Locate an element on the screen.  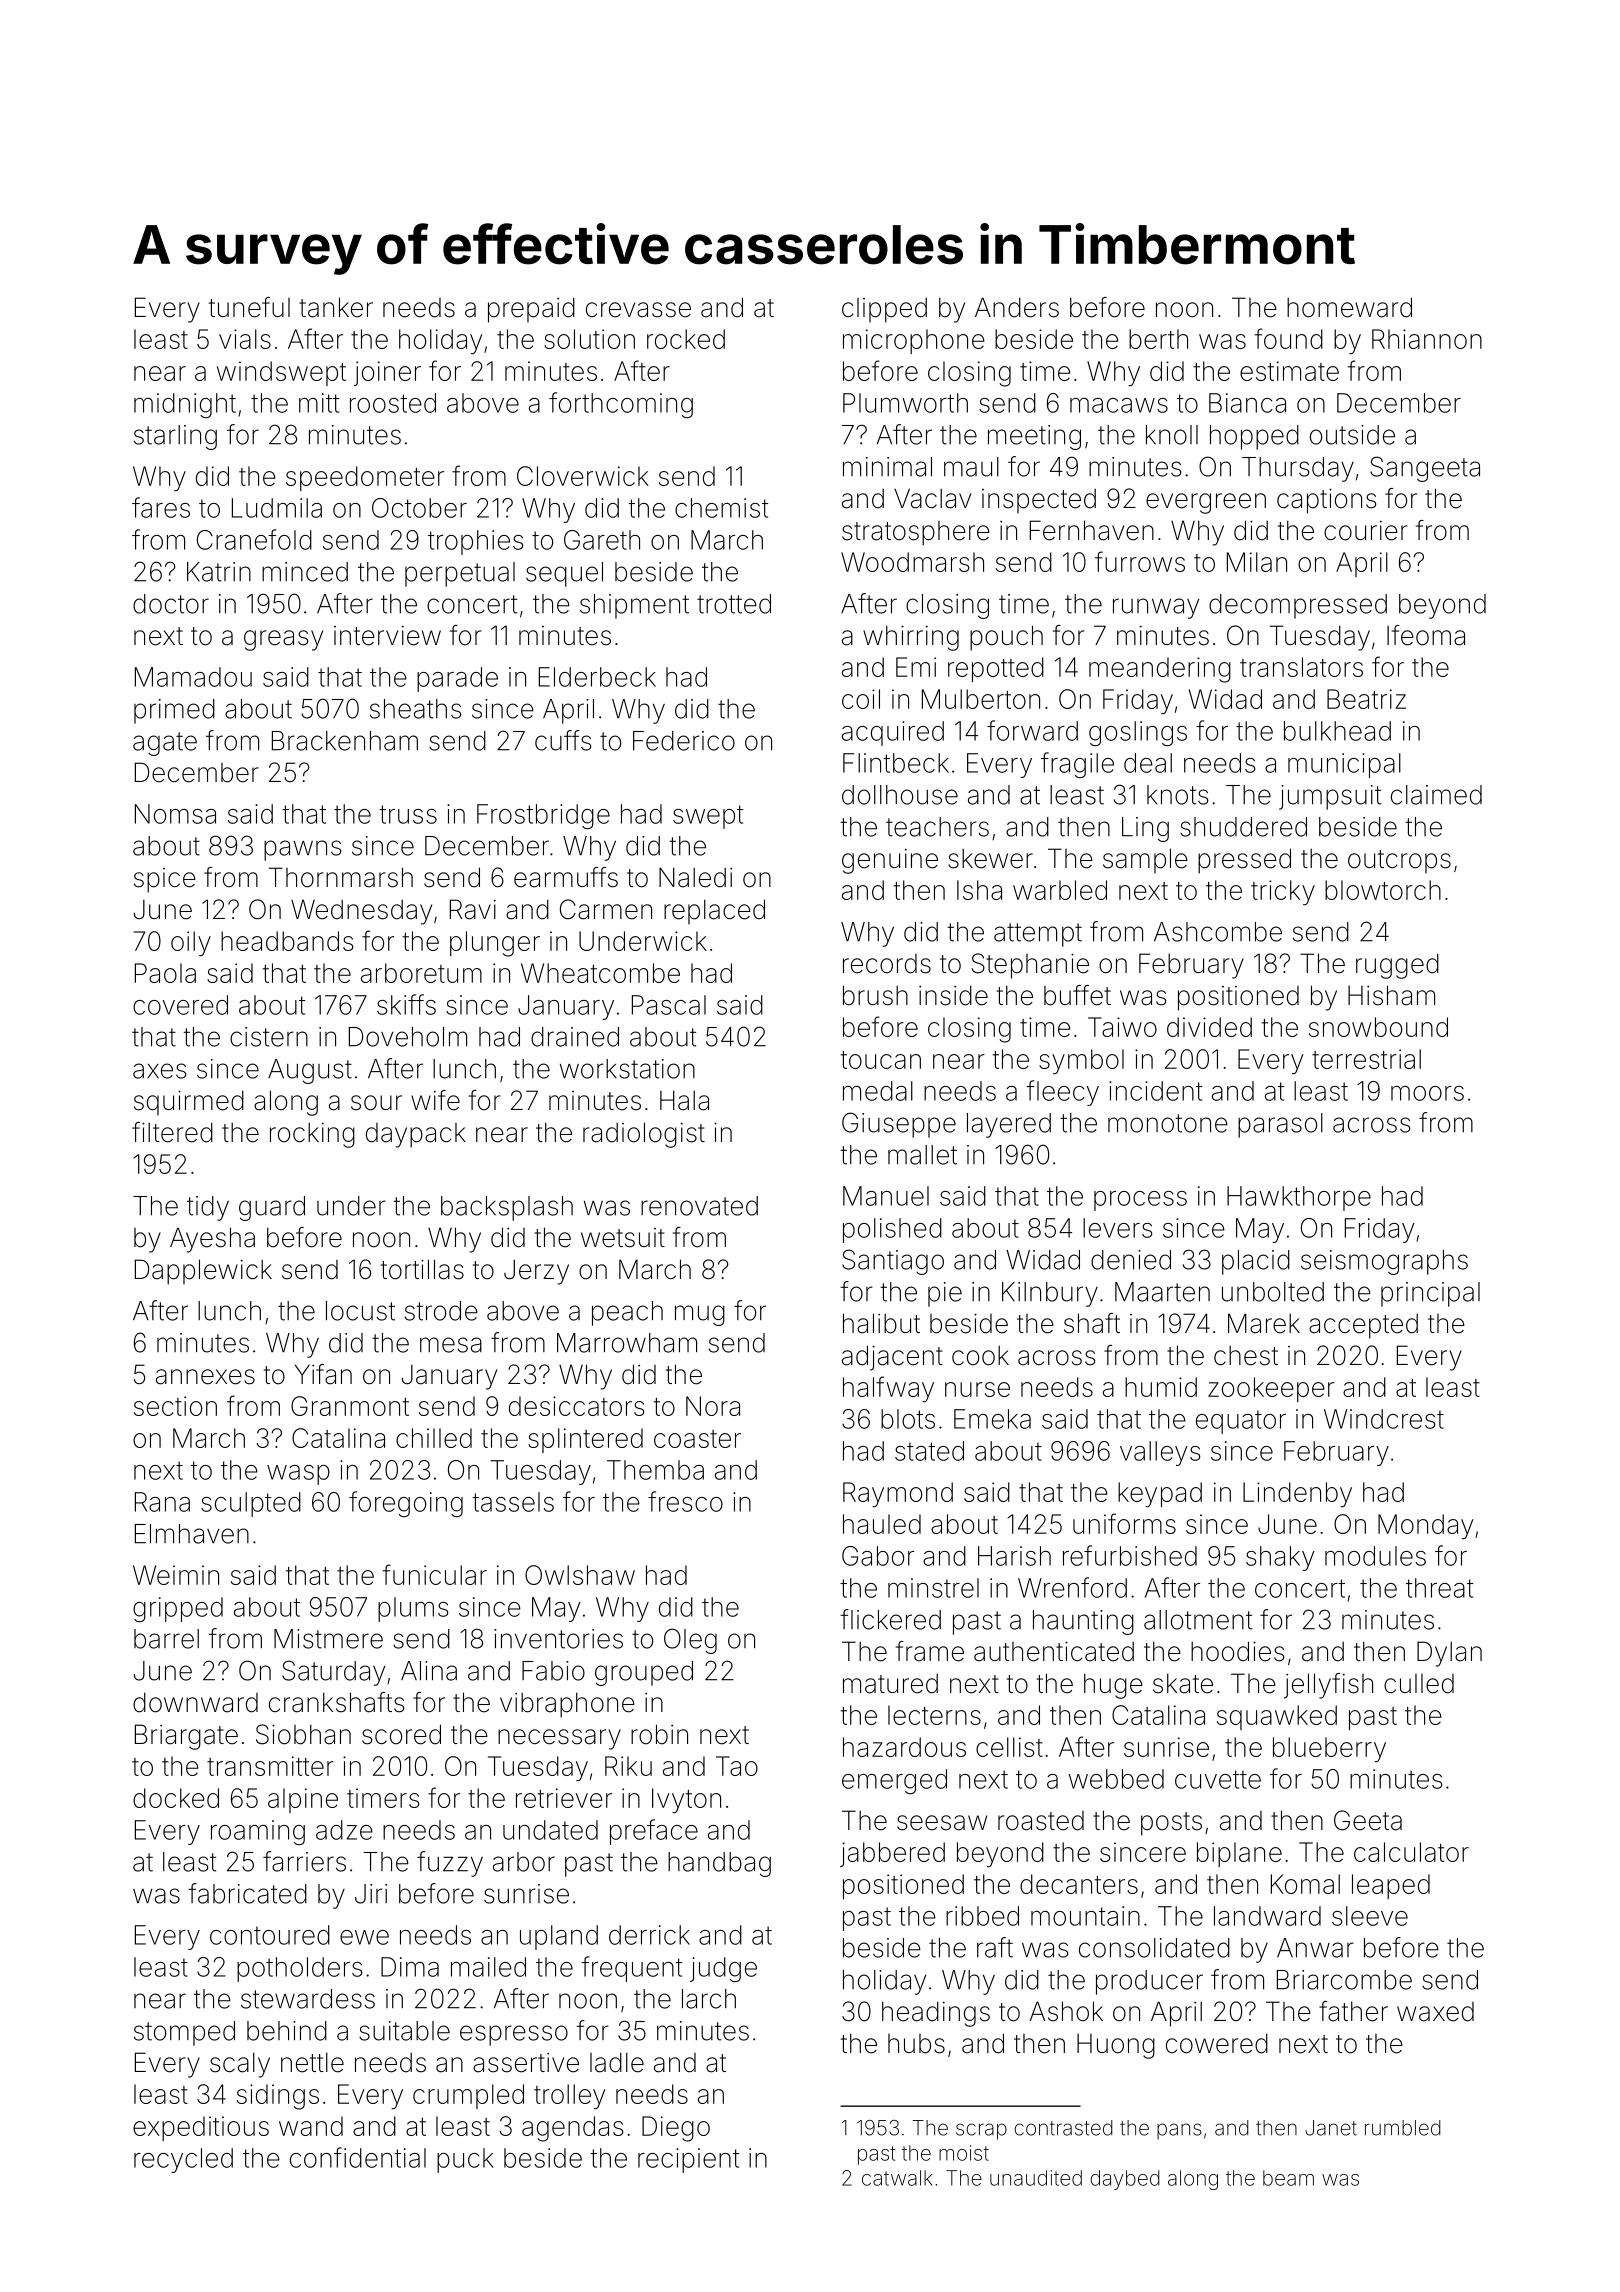
squawked is located at coordinates (1277, 1717).
